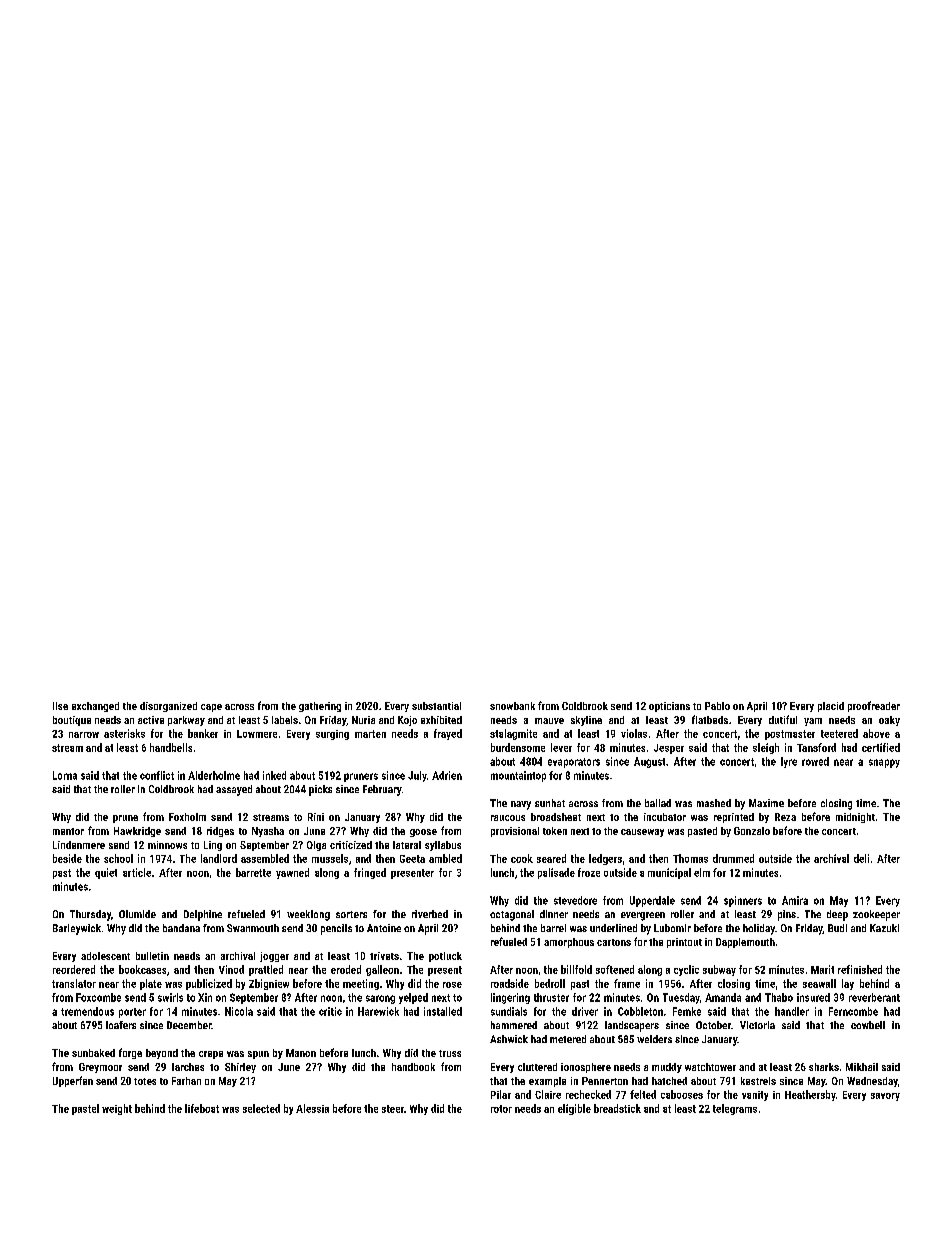 The width and height of the screenshot is (952, 1233). I want to click on Upperfen, so click(73, 1081).
